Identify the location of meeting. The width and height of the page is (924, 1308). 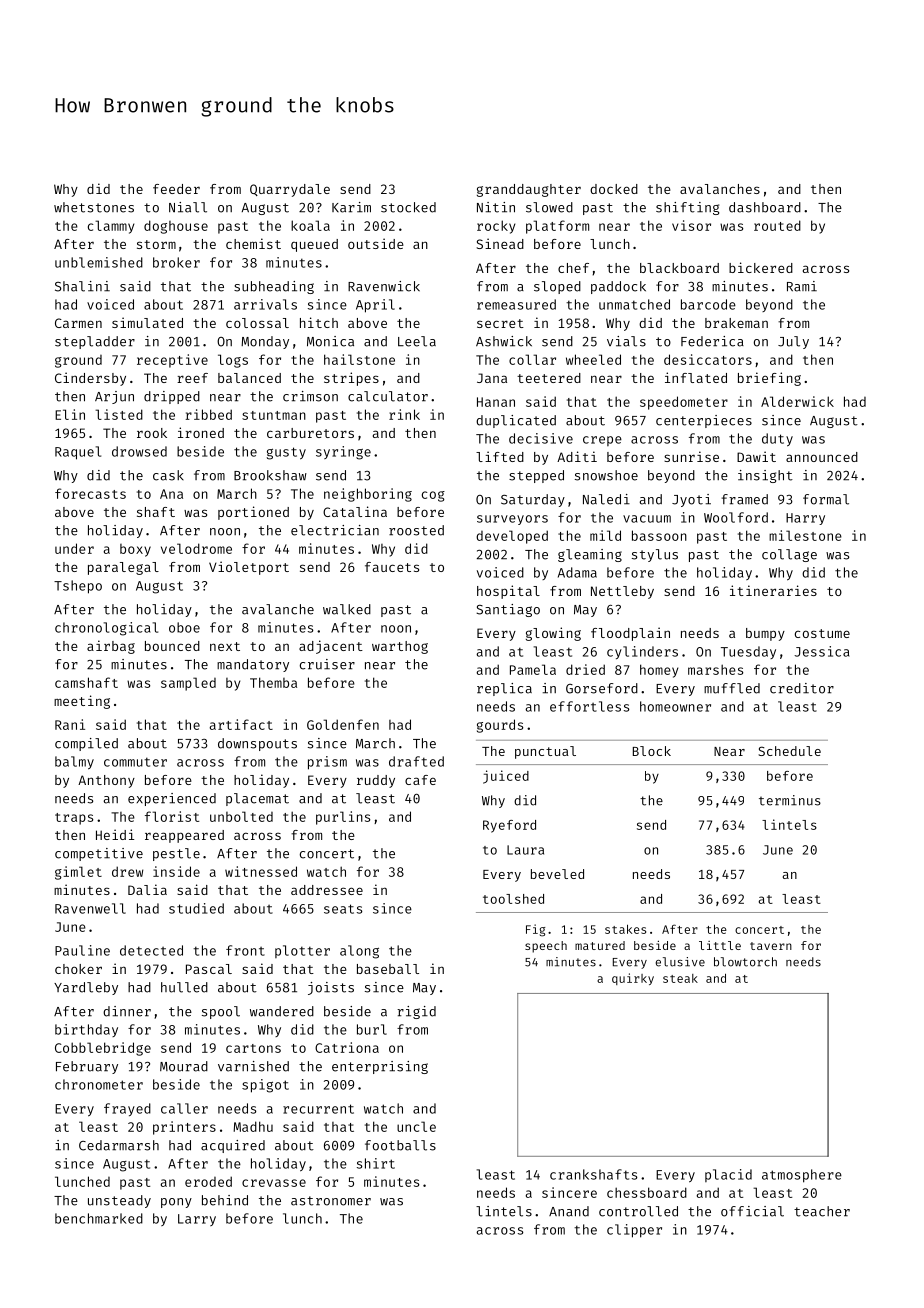
(82, 702).
